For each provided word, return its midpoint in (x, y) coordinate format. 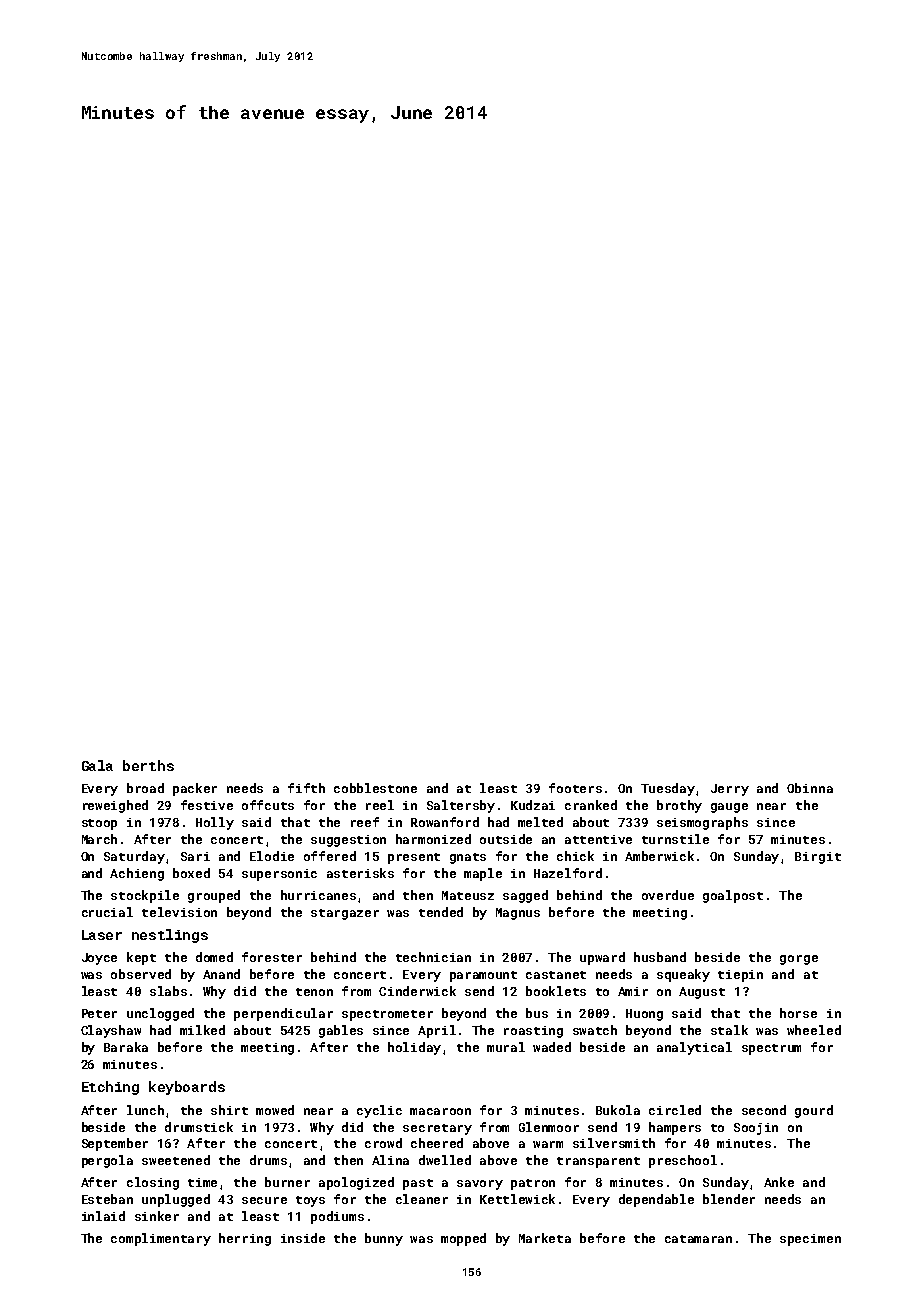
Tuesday (669, 789)
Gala (97, 765)
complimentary (161, 1239)
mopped (463, 1239)
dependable (656, 1200)
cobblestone (375, 788)
